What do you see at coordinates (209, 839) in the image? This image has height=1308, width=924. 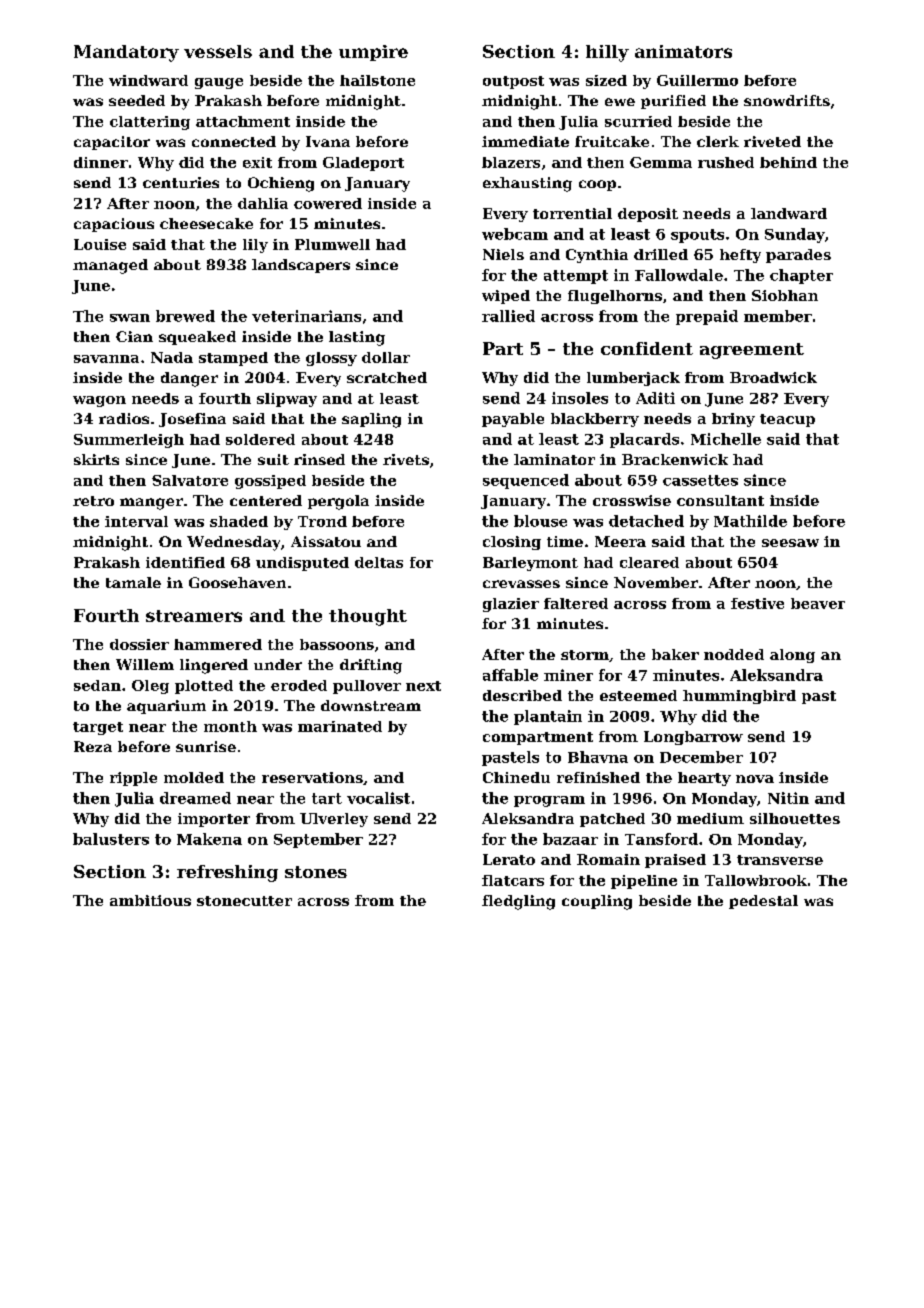 I see `Makena` at bounding box center [209, 839].
